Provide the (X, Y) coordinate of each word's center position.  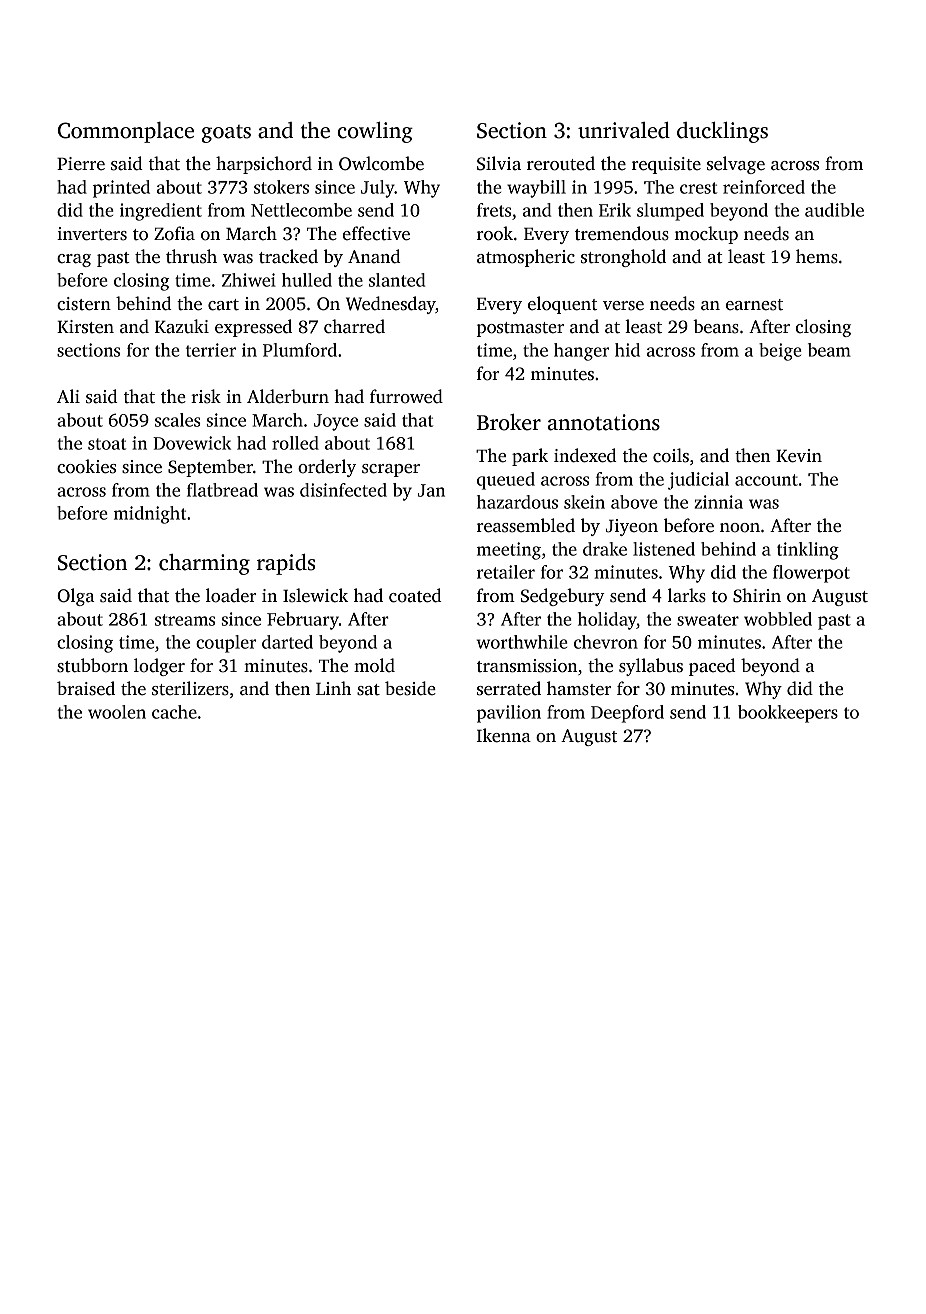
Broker (509, 422)
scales (178, 420)
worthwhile (522, 642)
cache (174, 712)
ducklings (722, 132)
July (378, 189)
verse (623, 306)
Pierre (81, 164)
